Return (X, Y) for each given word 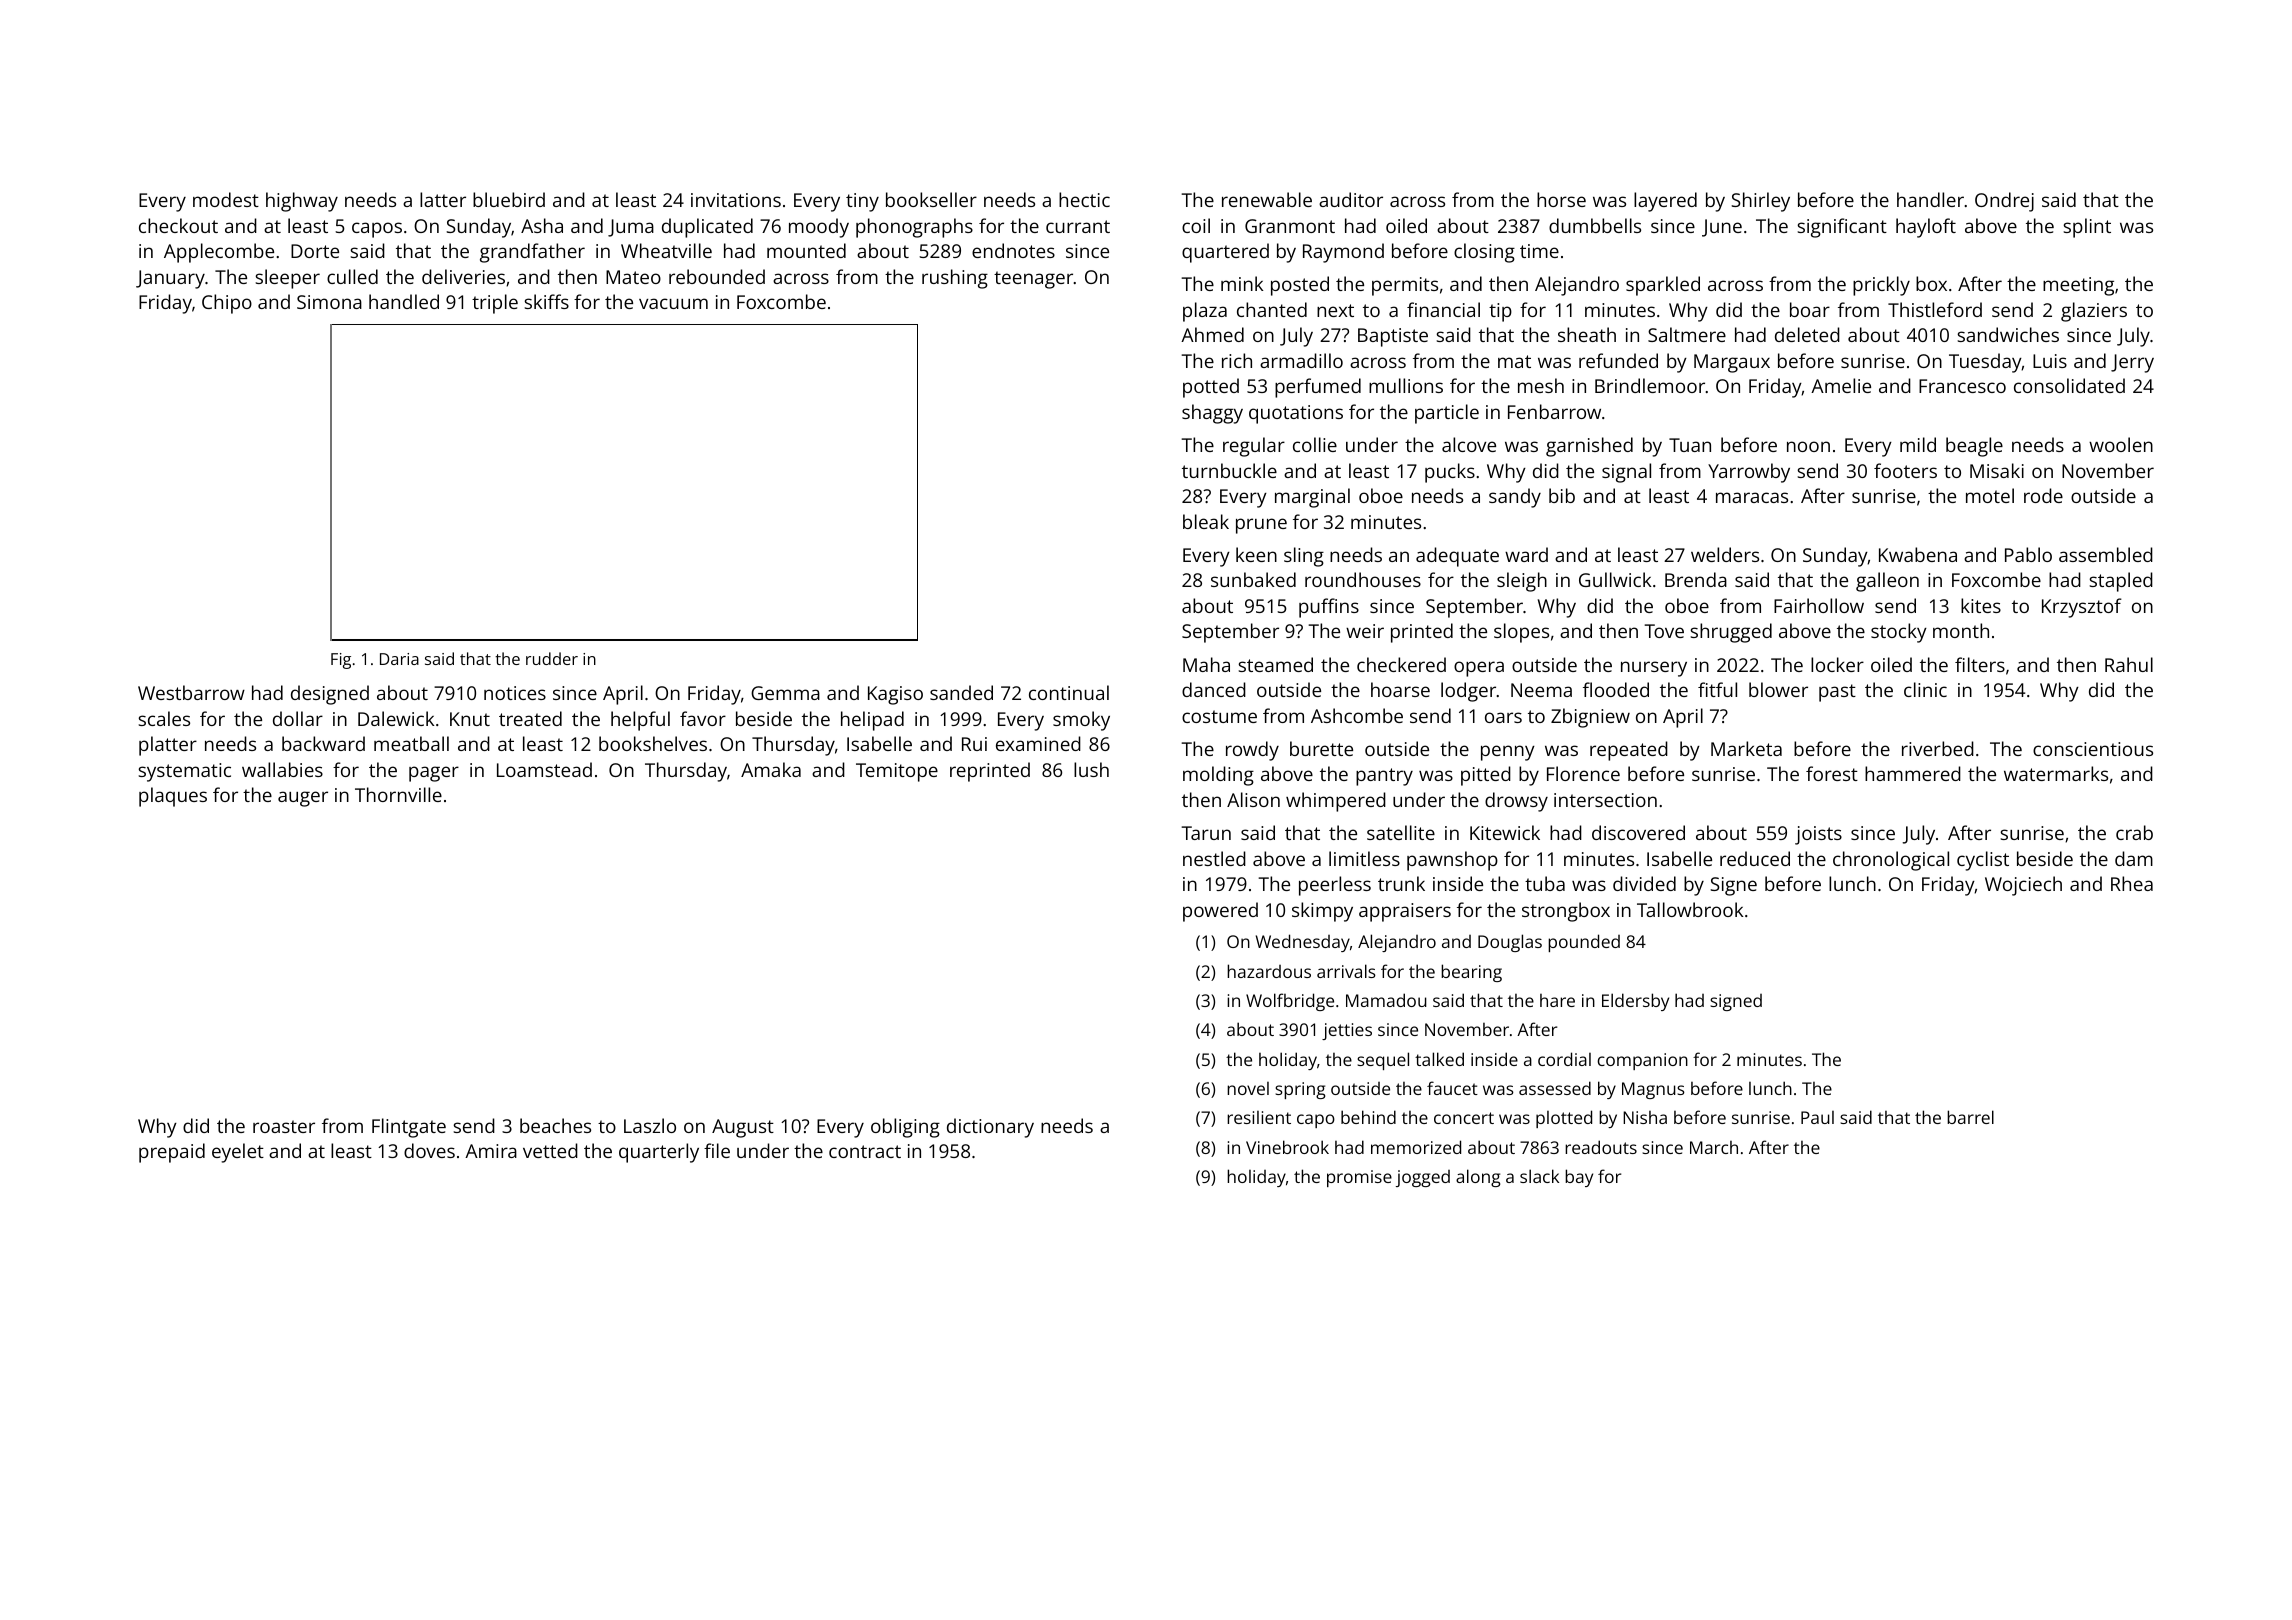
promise (1359, 1178)
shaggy (1212, 414)
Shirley (1760, 202)
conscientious (2093, 749)
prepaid (172, 1153)
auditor (1351, 199)
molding (1218, 776)
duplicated (707, 228)
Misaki (1997, 470)
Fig (341, 661)
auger (303, 799)
